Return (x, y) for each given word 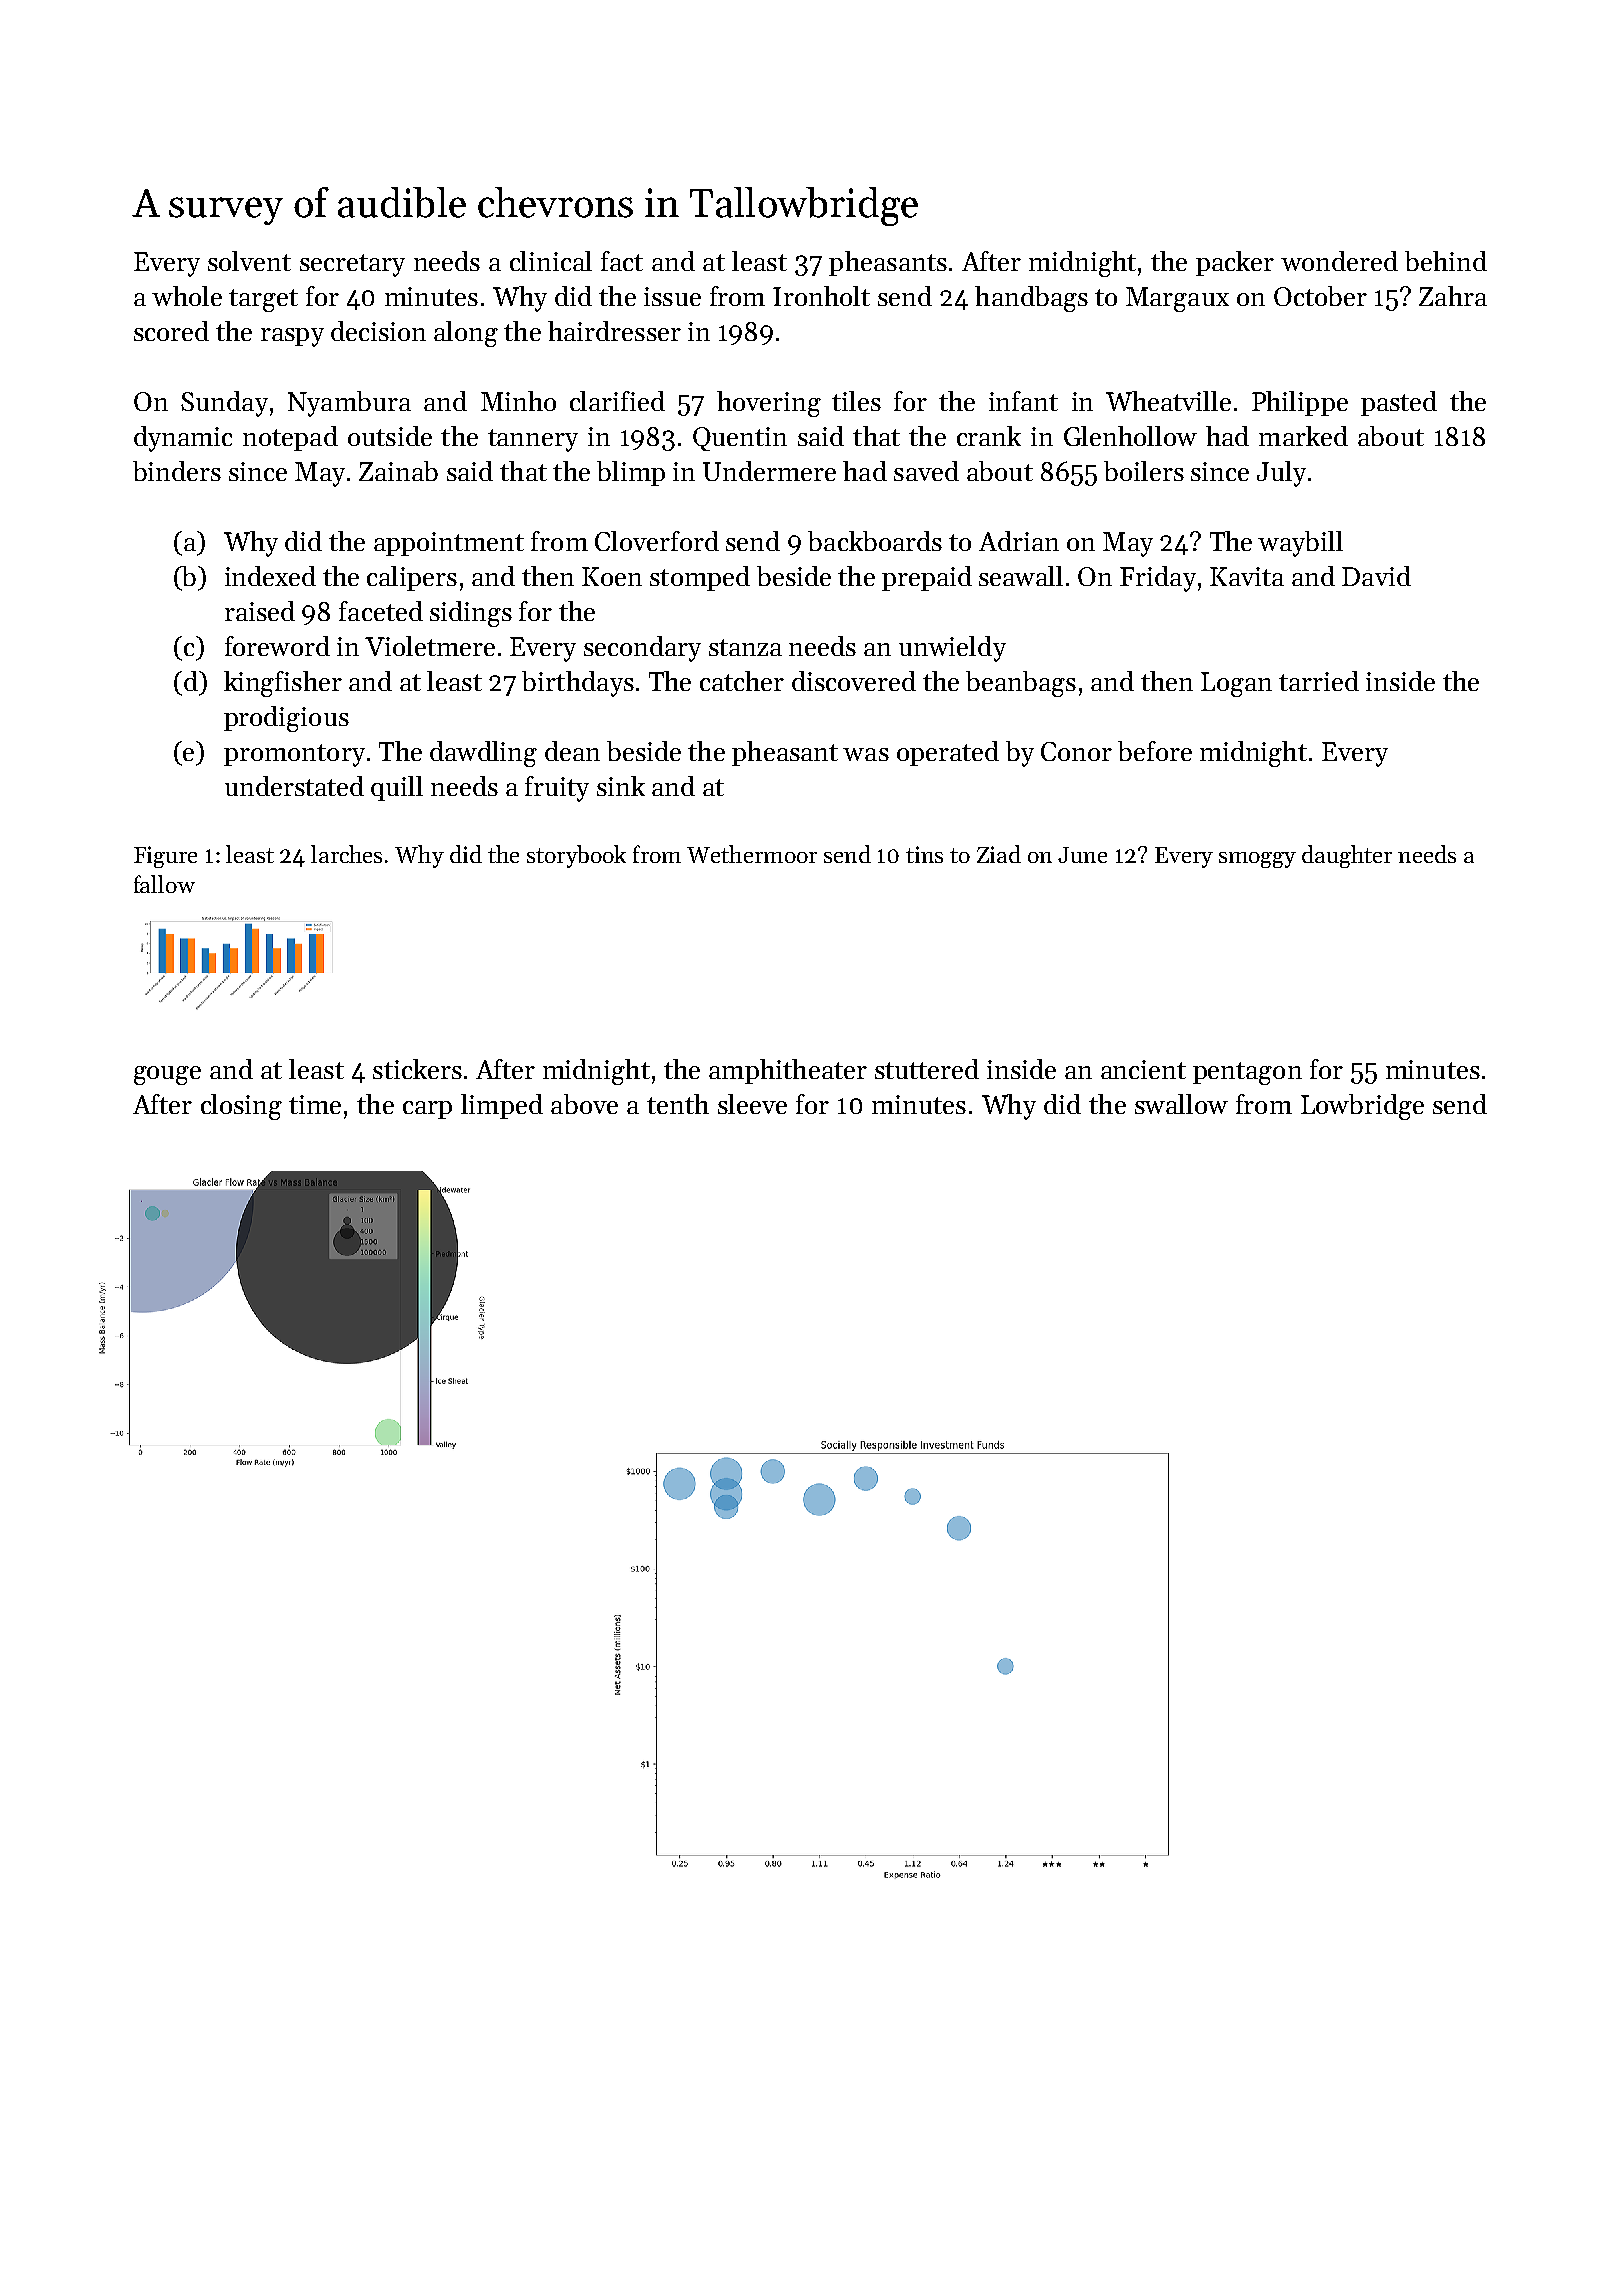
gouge (167, 1075)
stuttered (927, 1069)
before (1155, 751)
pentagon (1247, 1073)
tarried (1319, 681)
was (866, 754)
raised (260, 611)
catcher (742, 681)
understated (294, 786)
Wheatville (1168, 401)
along (466, 334)
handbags (1031, 299)
